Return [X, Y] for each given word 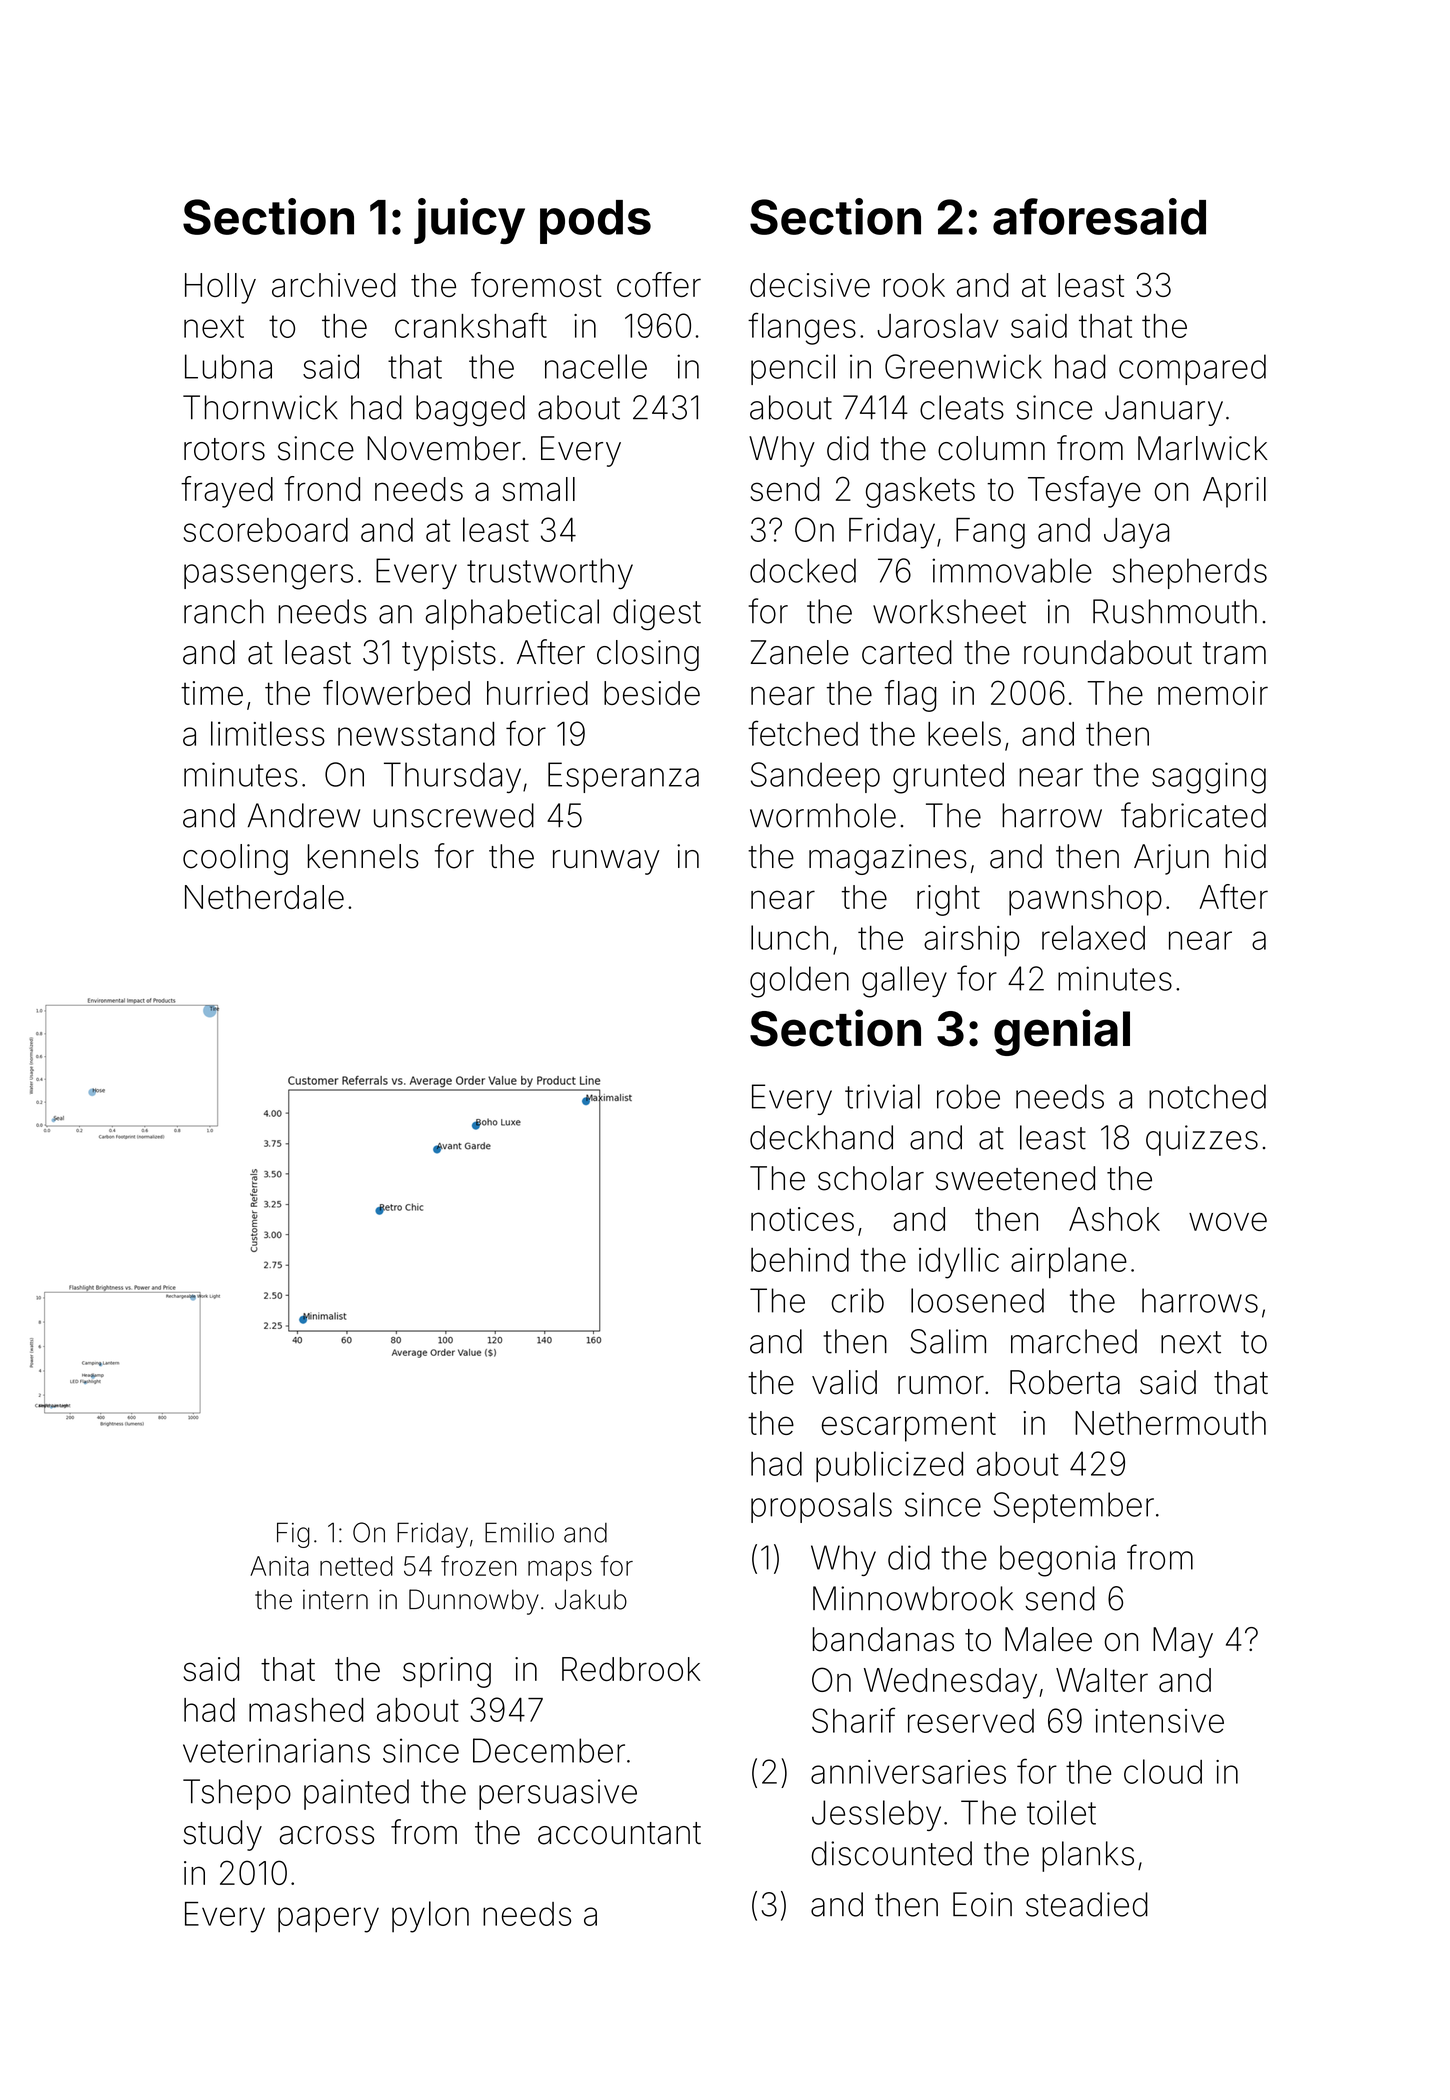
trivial [882, 1096]
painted [356, 1794]
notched [1207, 1096]
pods [595, 222]
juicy [469, 221]
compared [1192, 369]
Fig [293, 1535]
